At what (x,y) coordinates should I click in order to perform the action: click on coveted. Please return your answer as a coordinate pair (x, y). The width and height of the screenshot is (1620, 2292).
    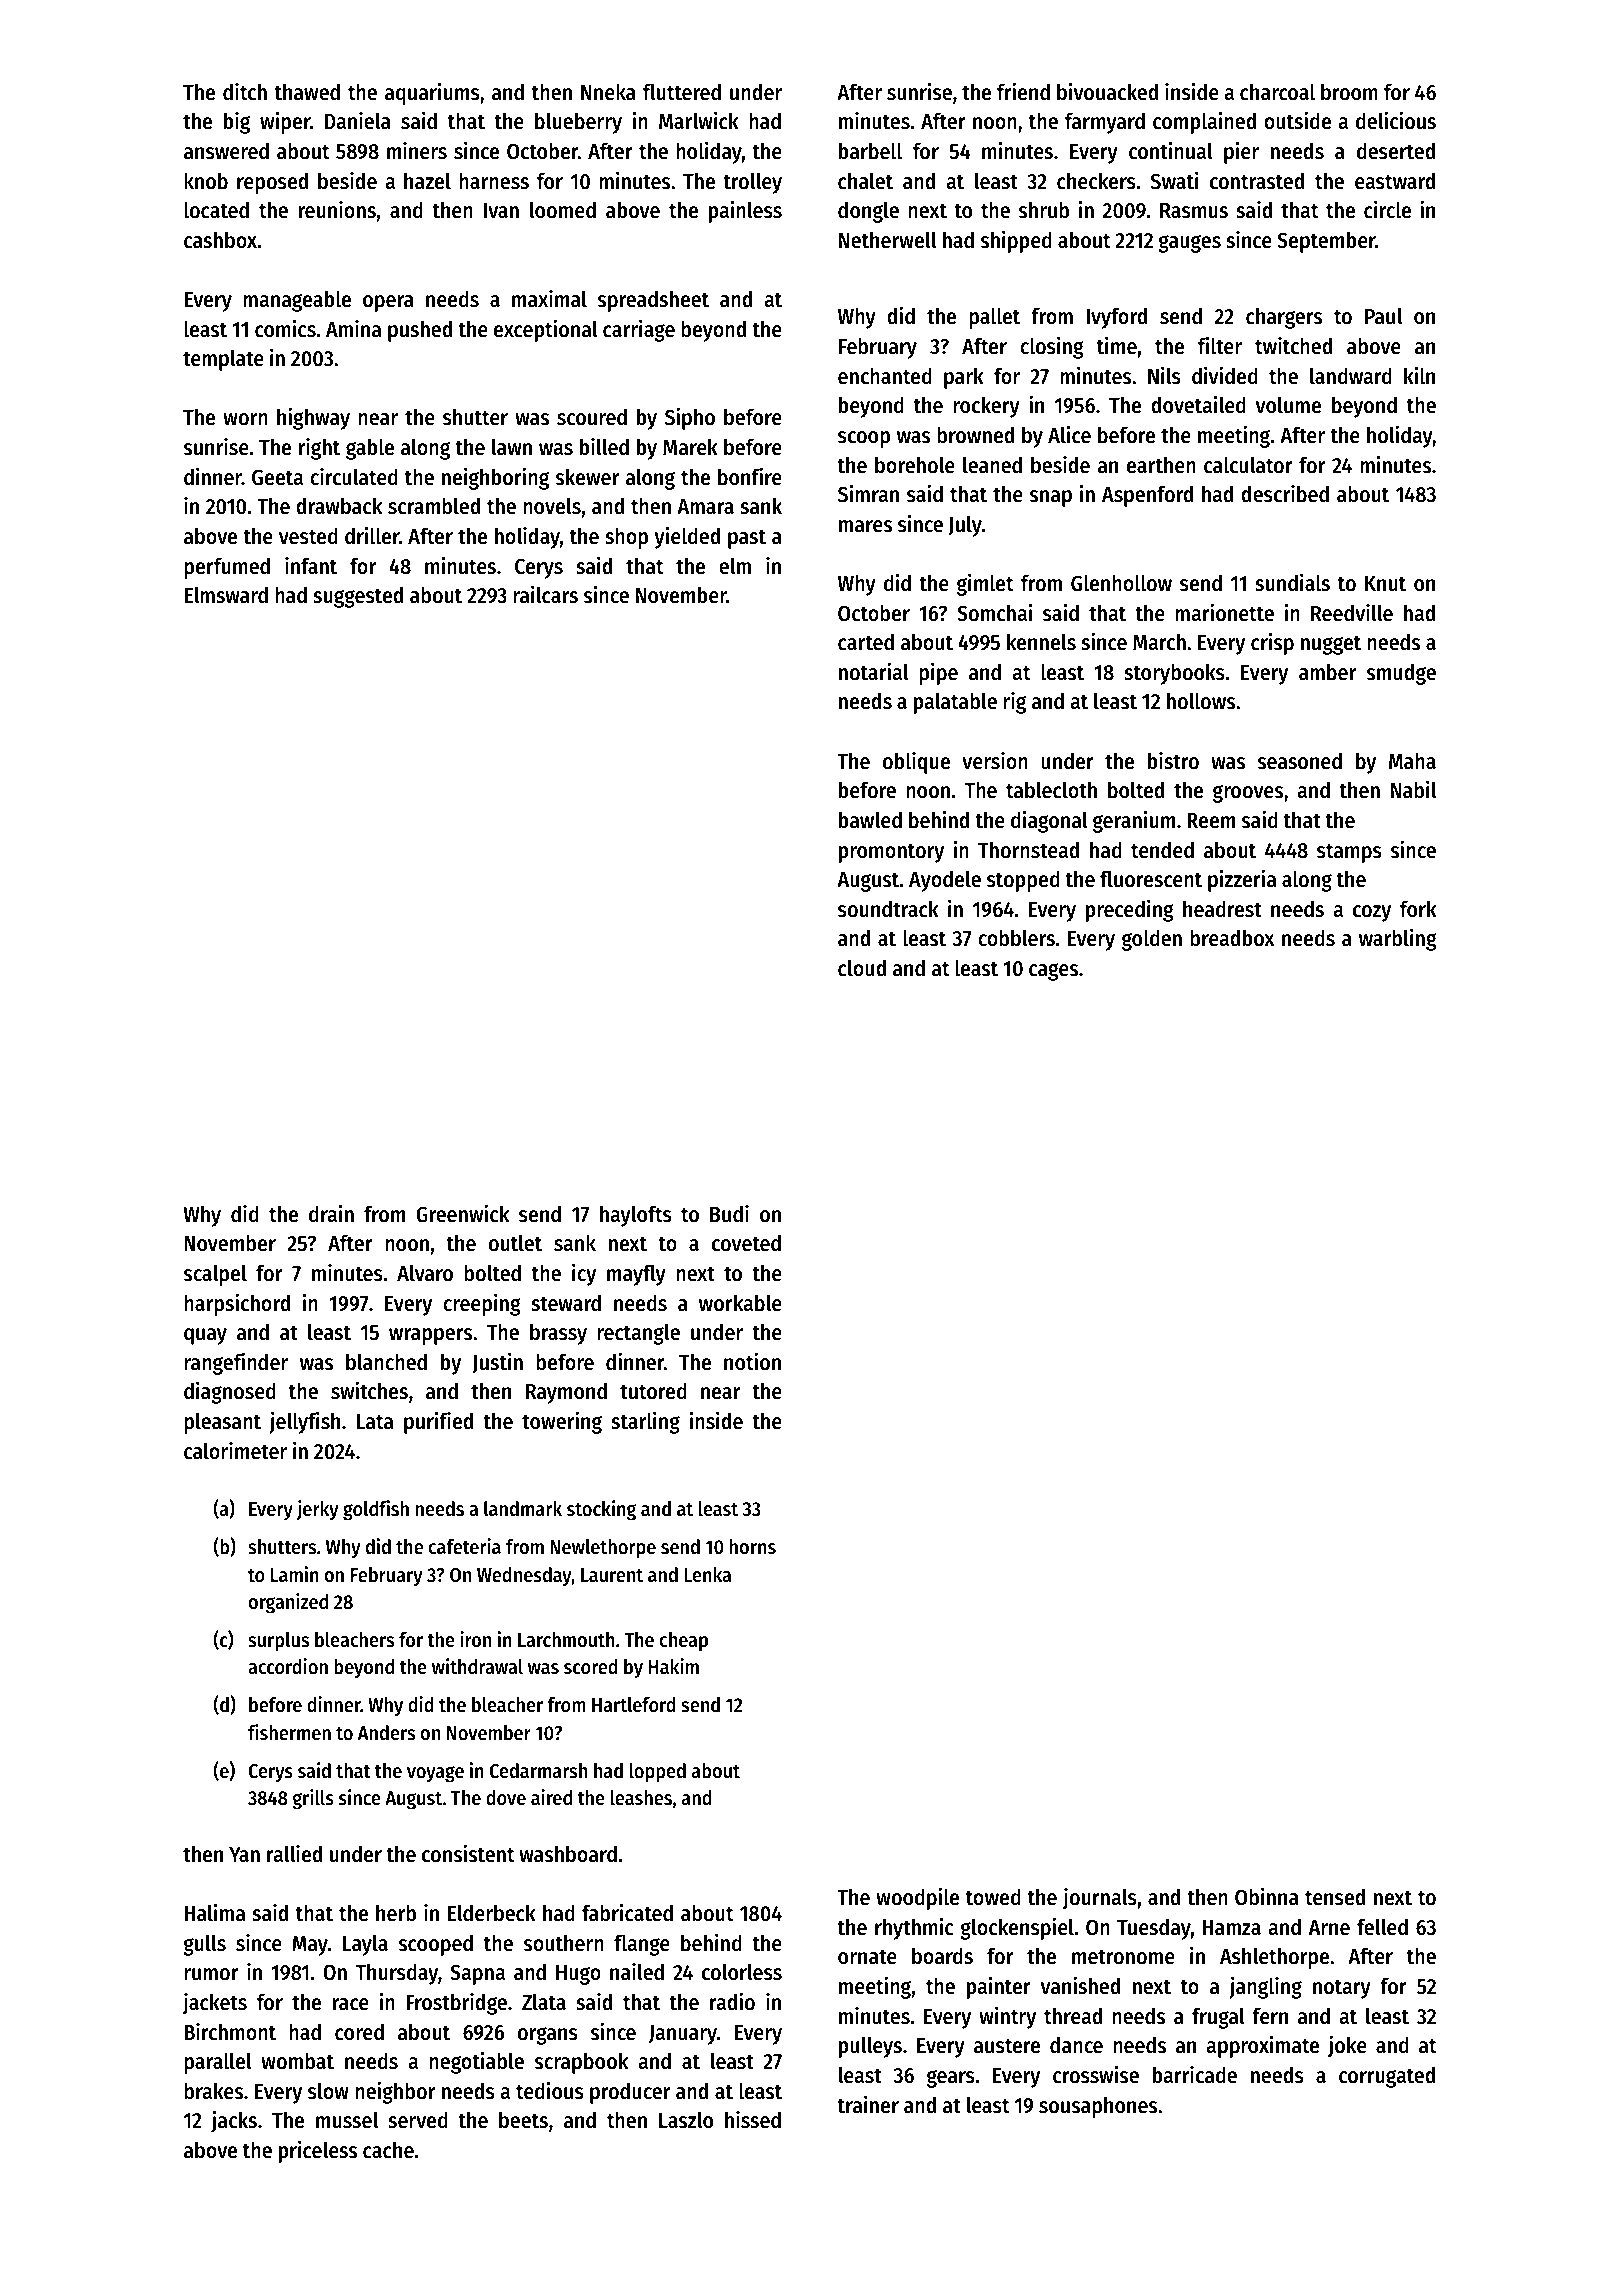
    Looking at the image, I should click on (746, 1243).
